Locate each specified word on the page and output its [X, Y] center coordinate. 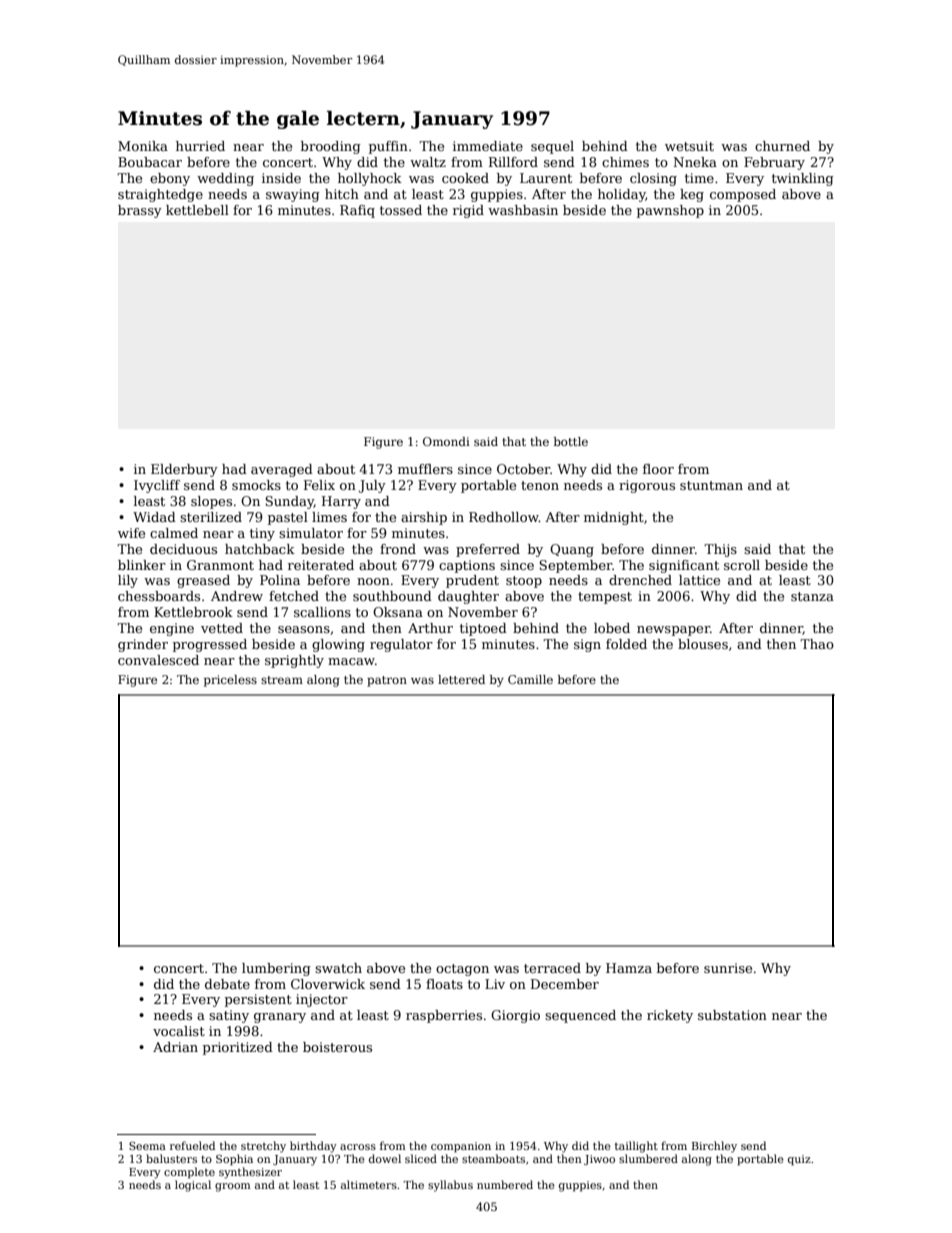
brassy [140, 211]
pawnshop [670, 211]
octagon [462, 970]
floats [444, 984]
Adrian [175, 1047]
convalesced [158, 660]
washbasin [523, 210]
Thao [817, 644]
